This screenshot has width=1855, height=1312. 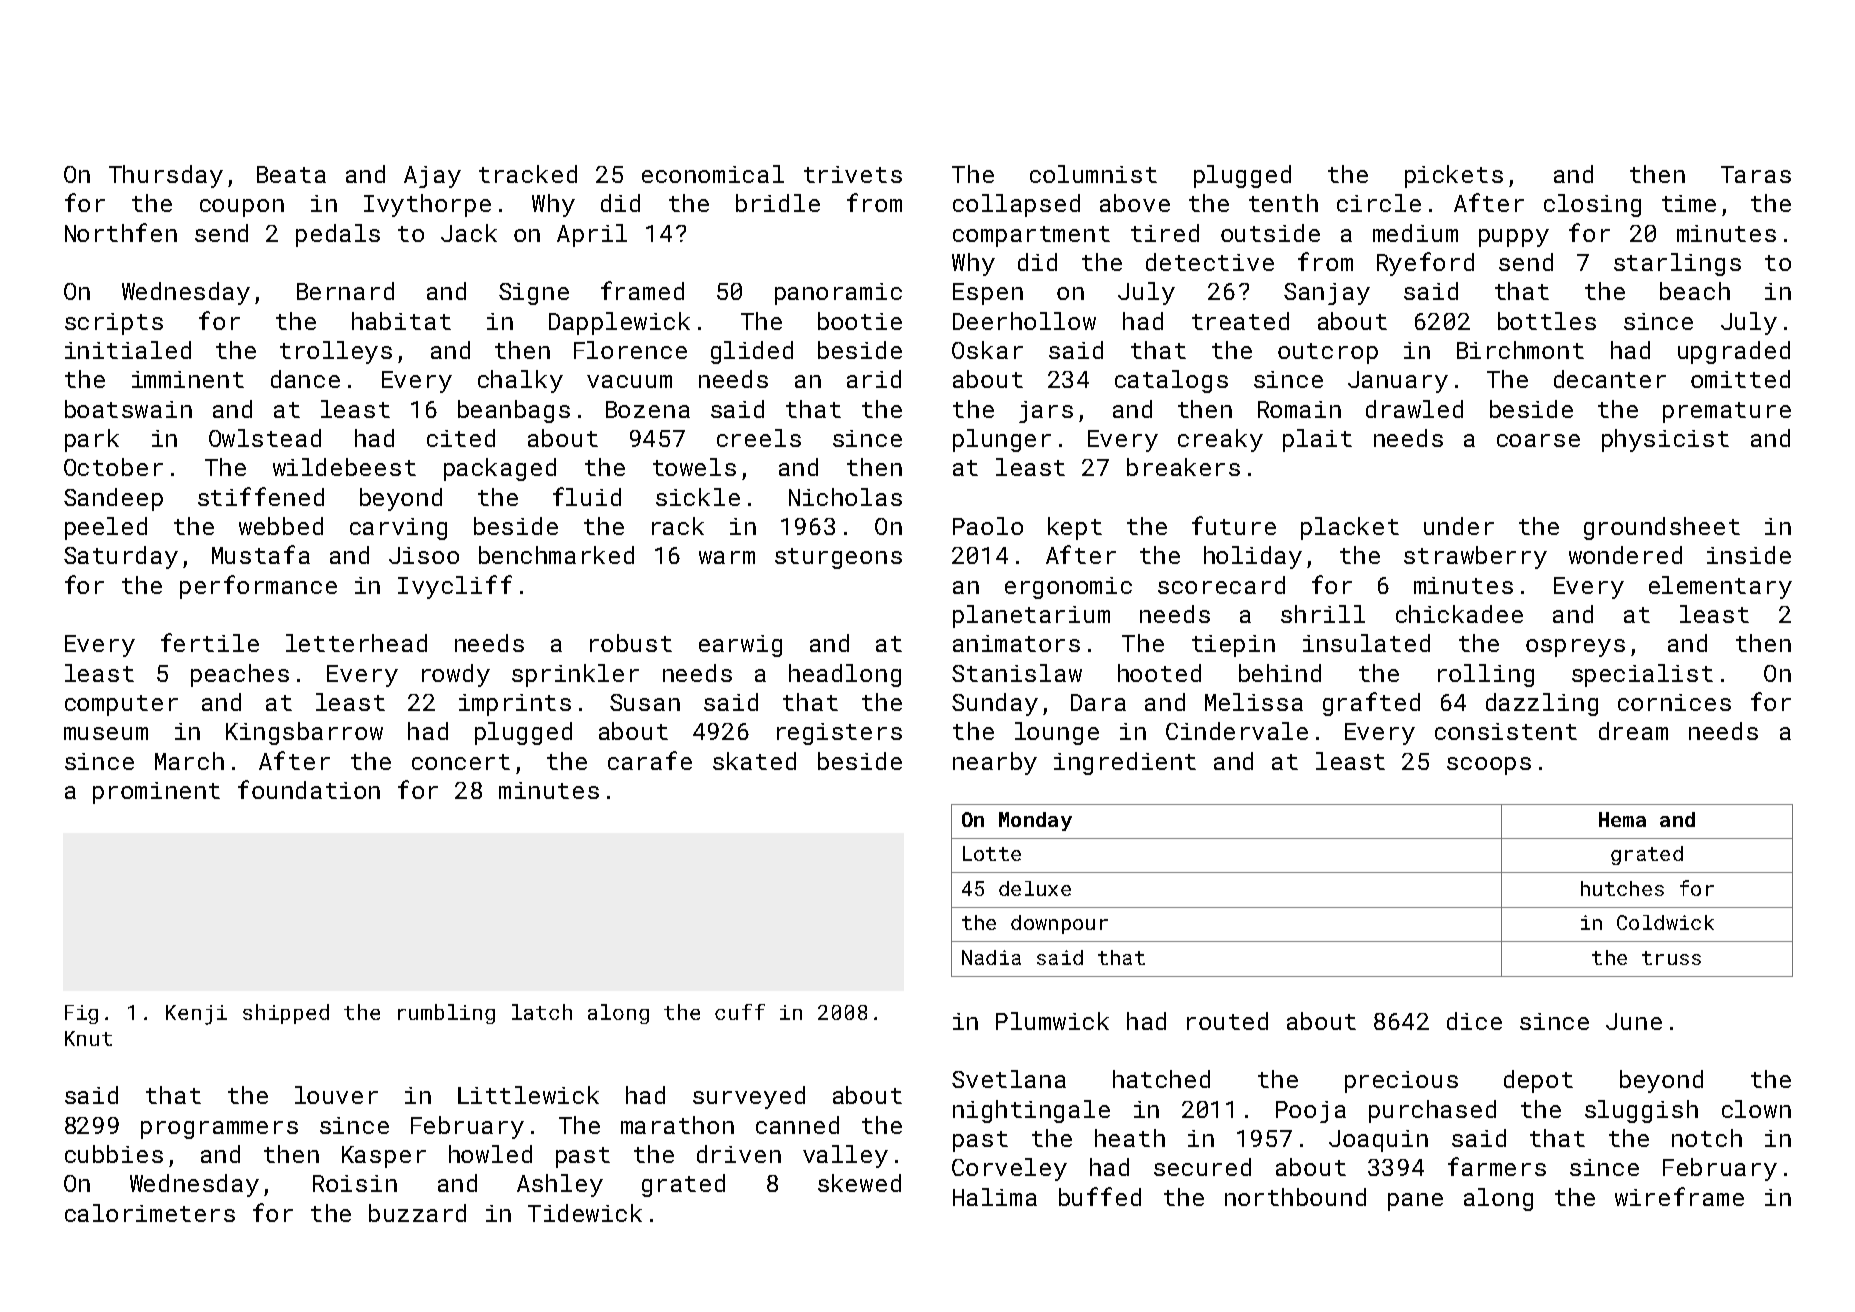 What do you see at coordinates (286, 1014) in the screenshot?
I see `shipped` at bounding box center [286, 1014].
